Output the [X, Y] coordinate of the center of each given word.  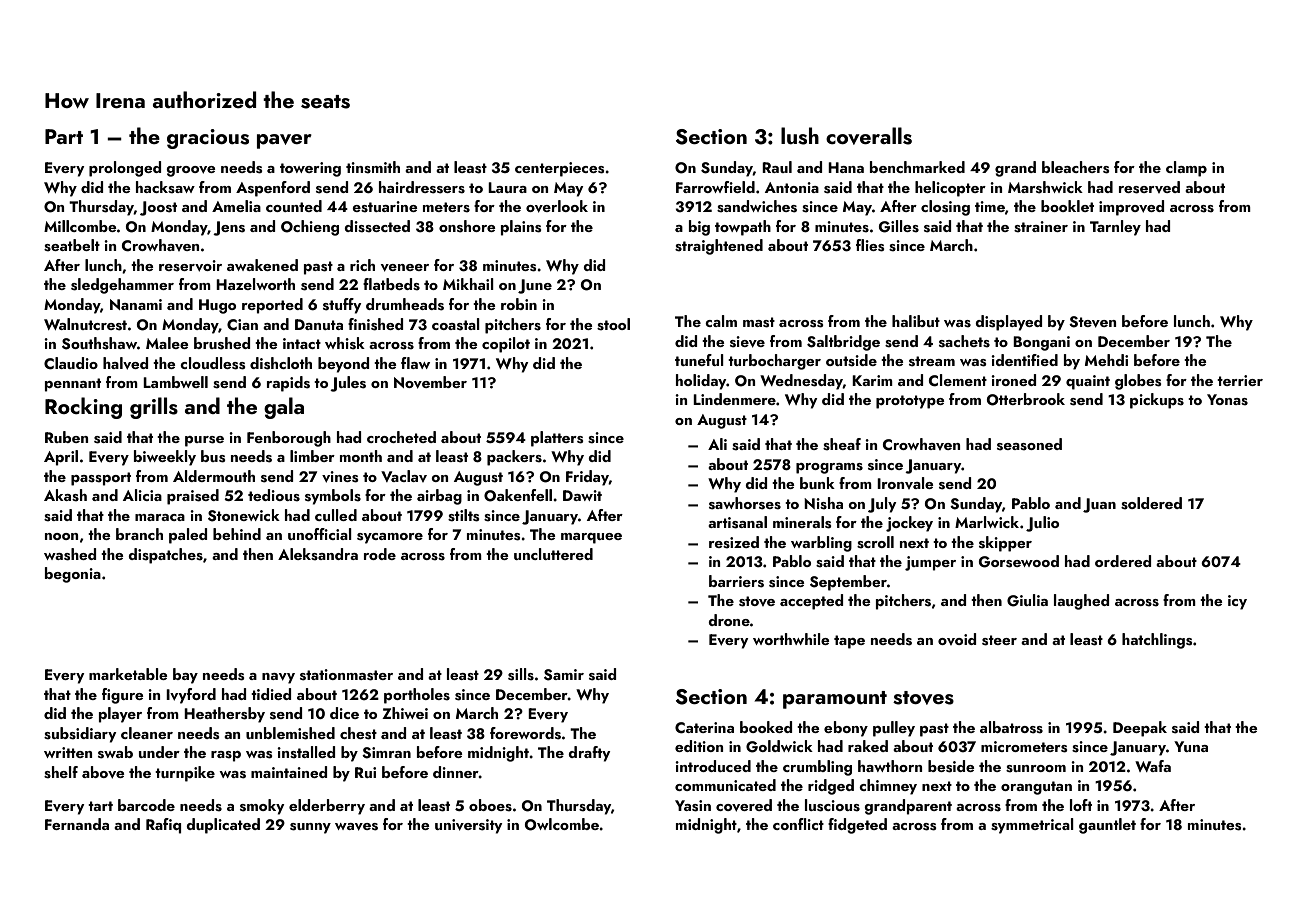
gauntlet [1107, 826]
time [990, 206]
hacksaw [165, 187]
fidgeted [857, 826]
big [699, 228]
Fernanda [77, 824]
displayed [1008, 323]
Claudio [71, 363]
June [535, 286]
